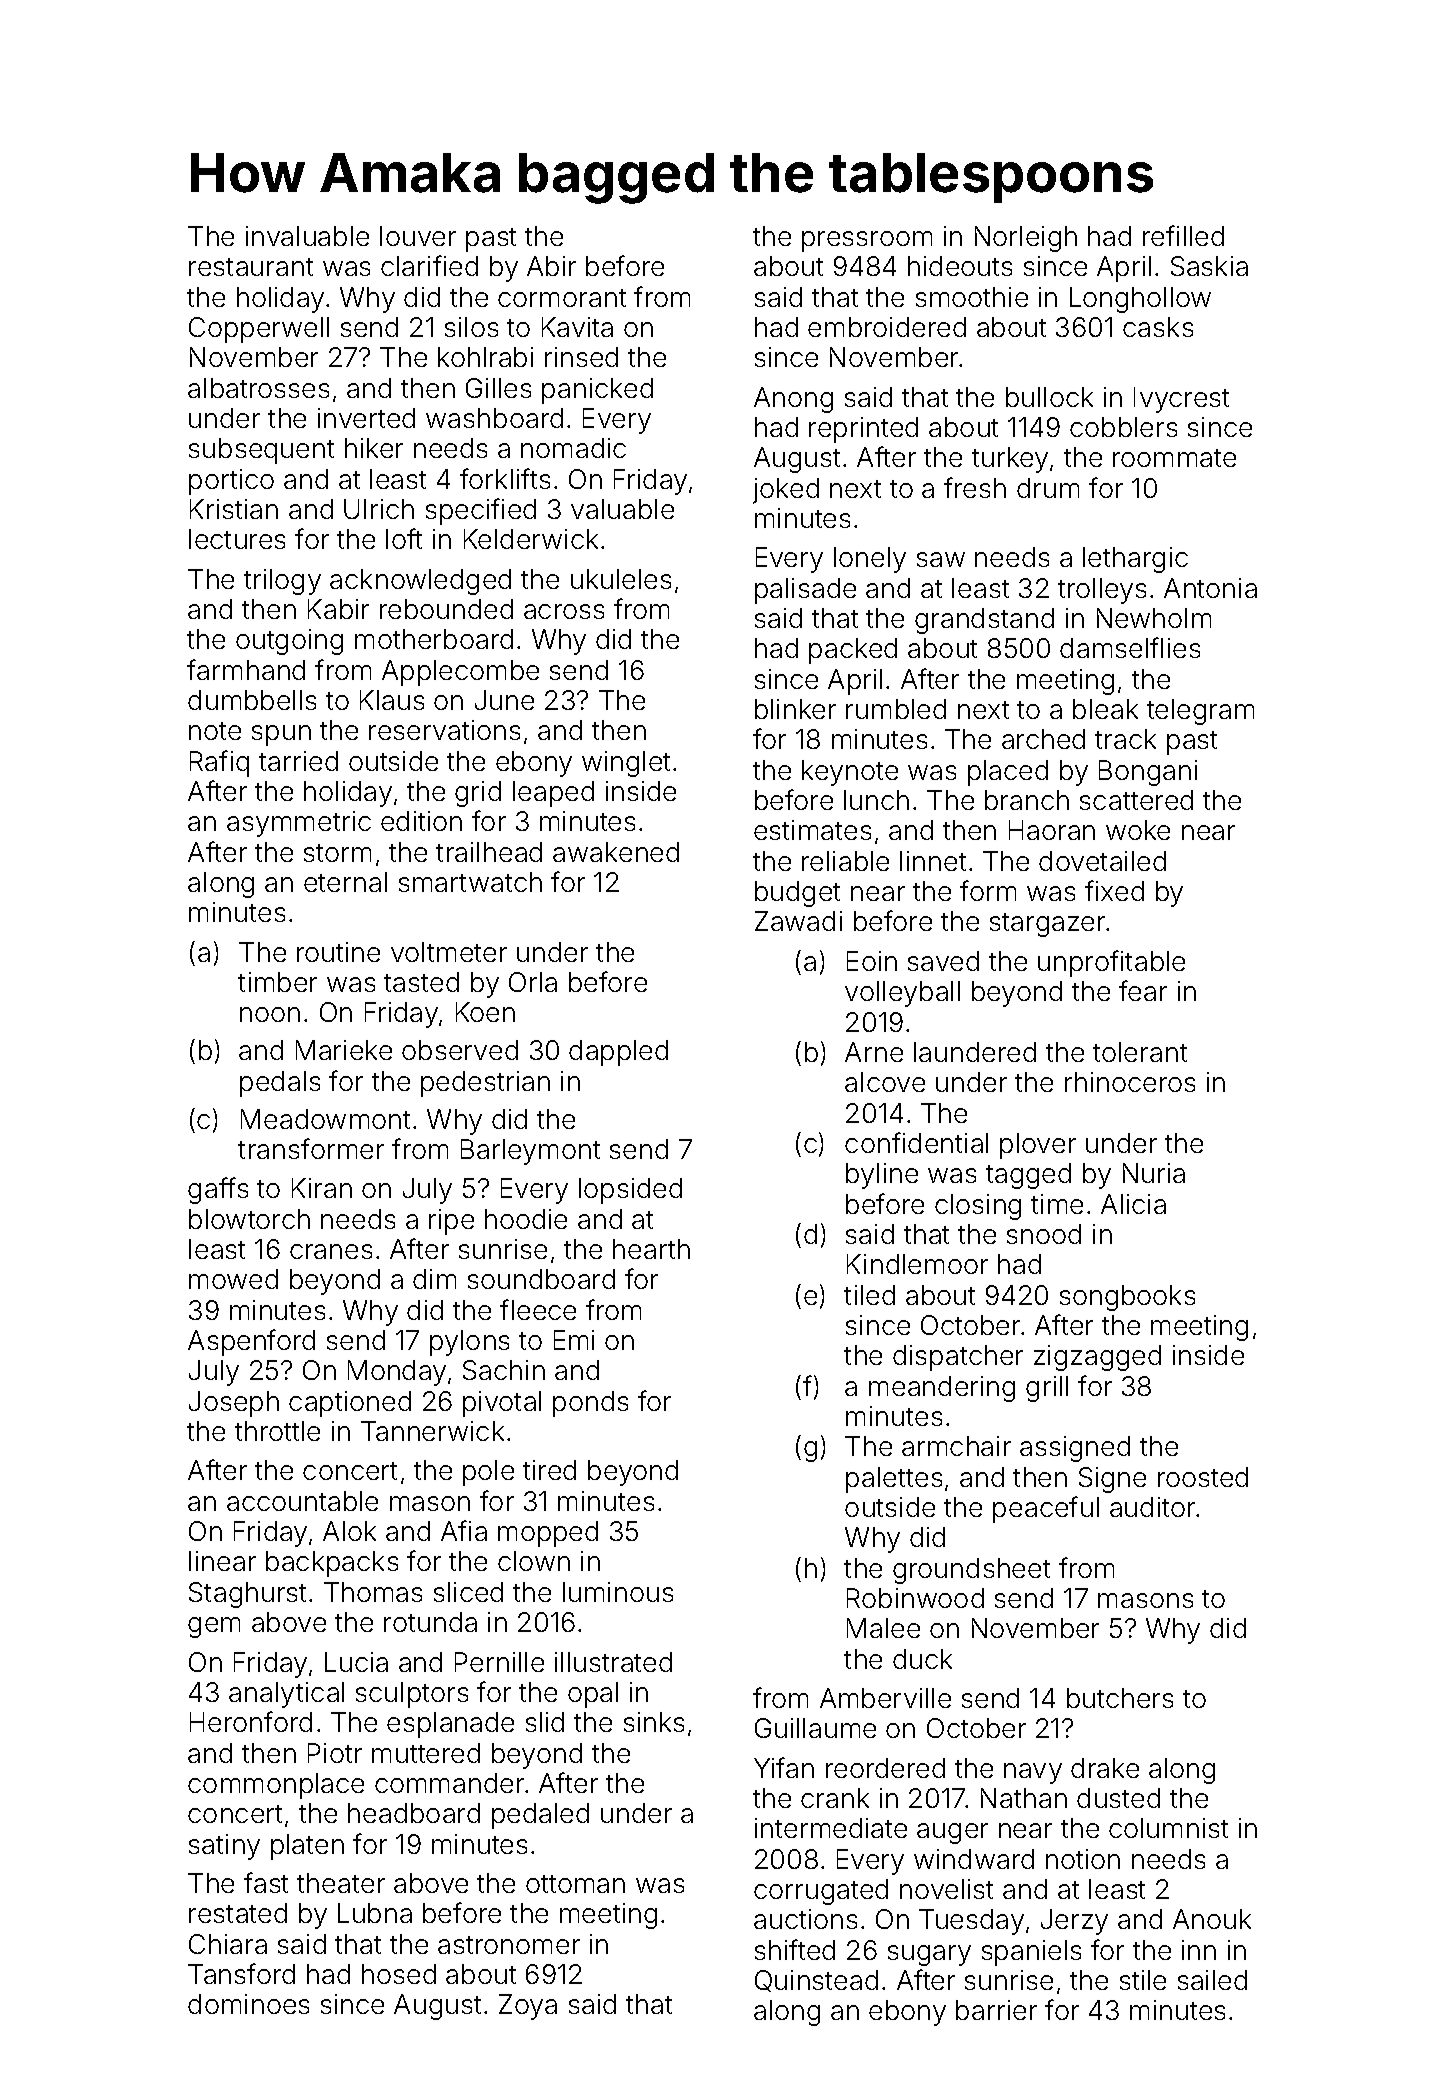 The image size is (1450, 2100). I want to click on pivotal, so click(502, 1404).
